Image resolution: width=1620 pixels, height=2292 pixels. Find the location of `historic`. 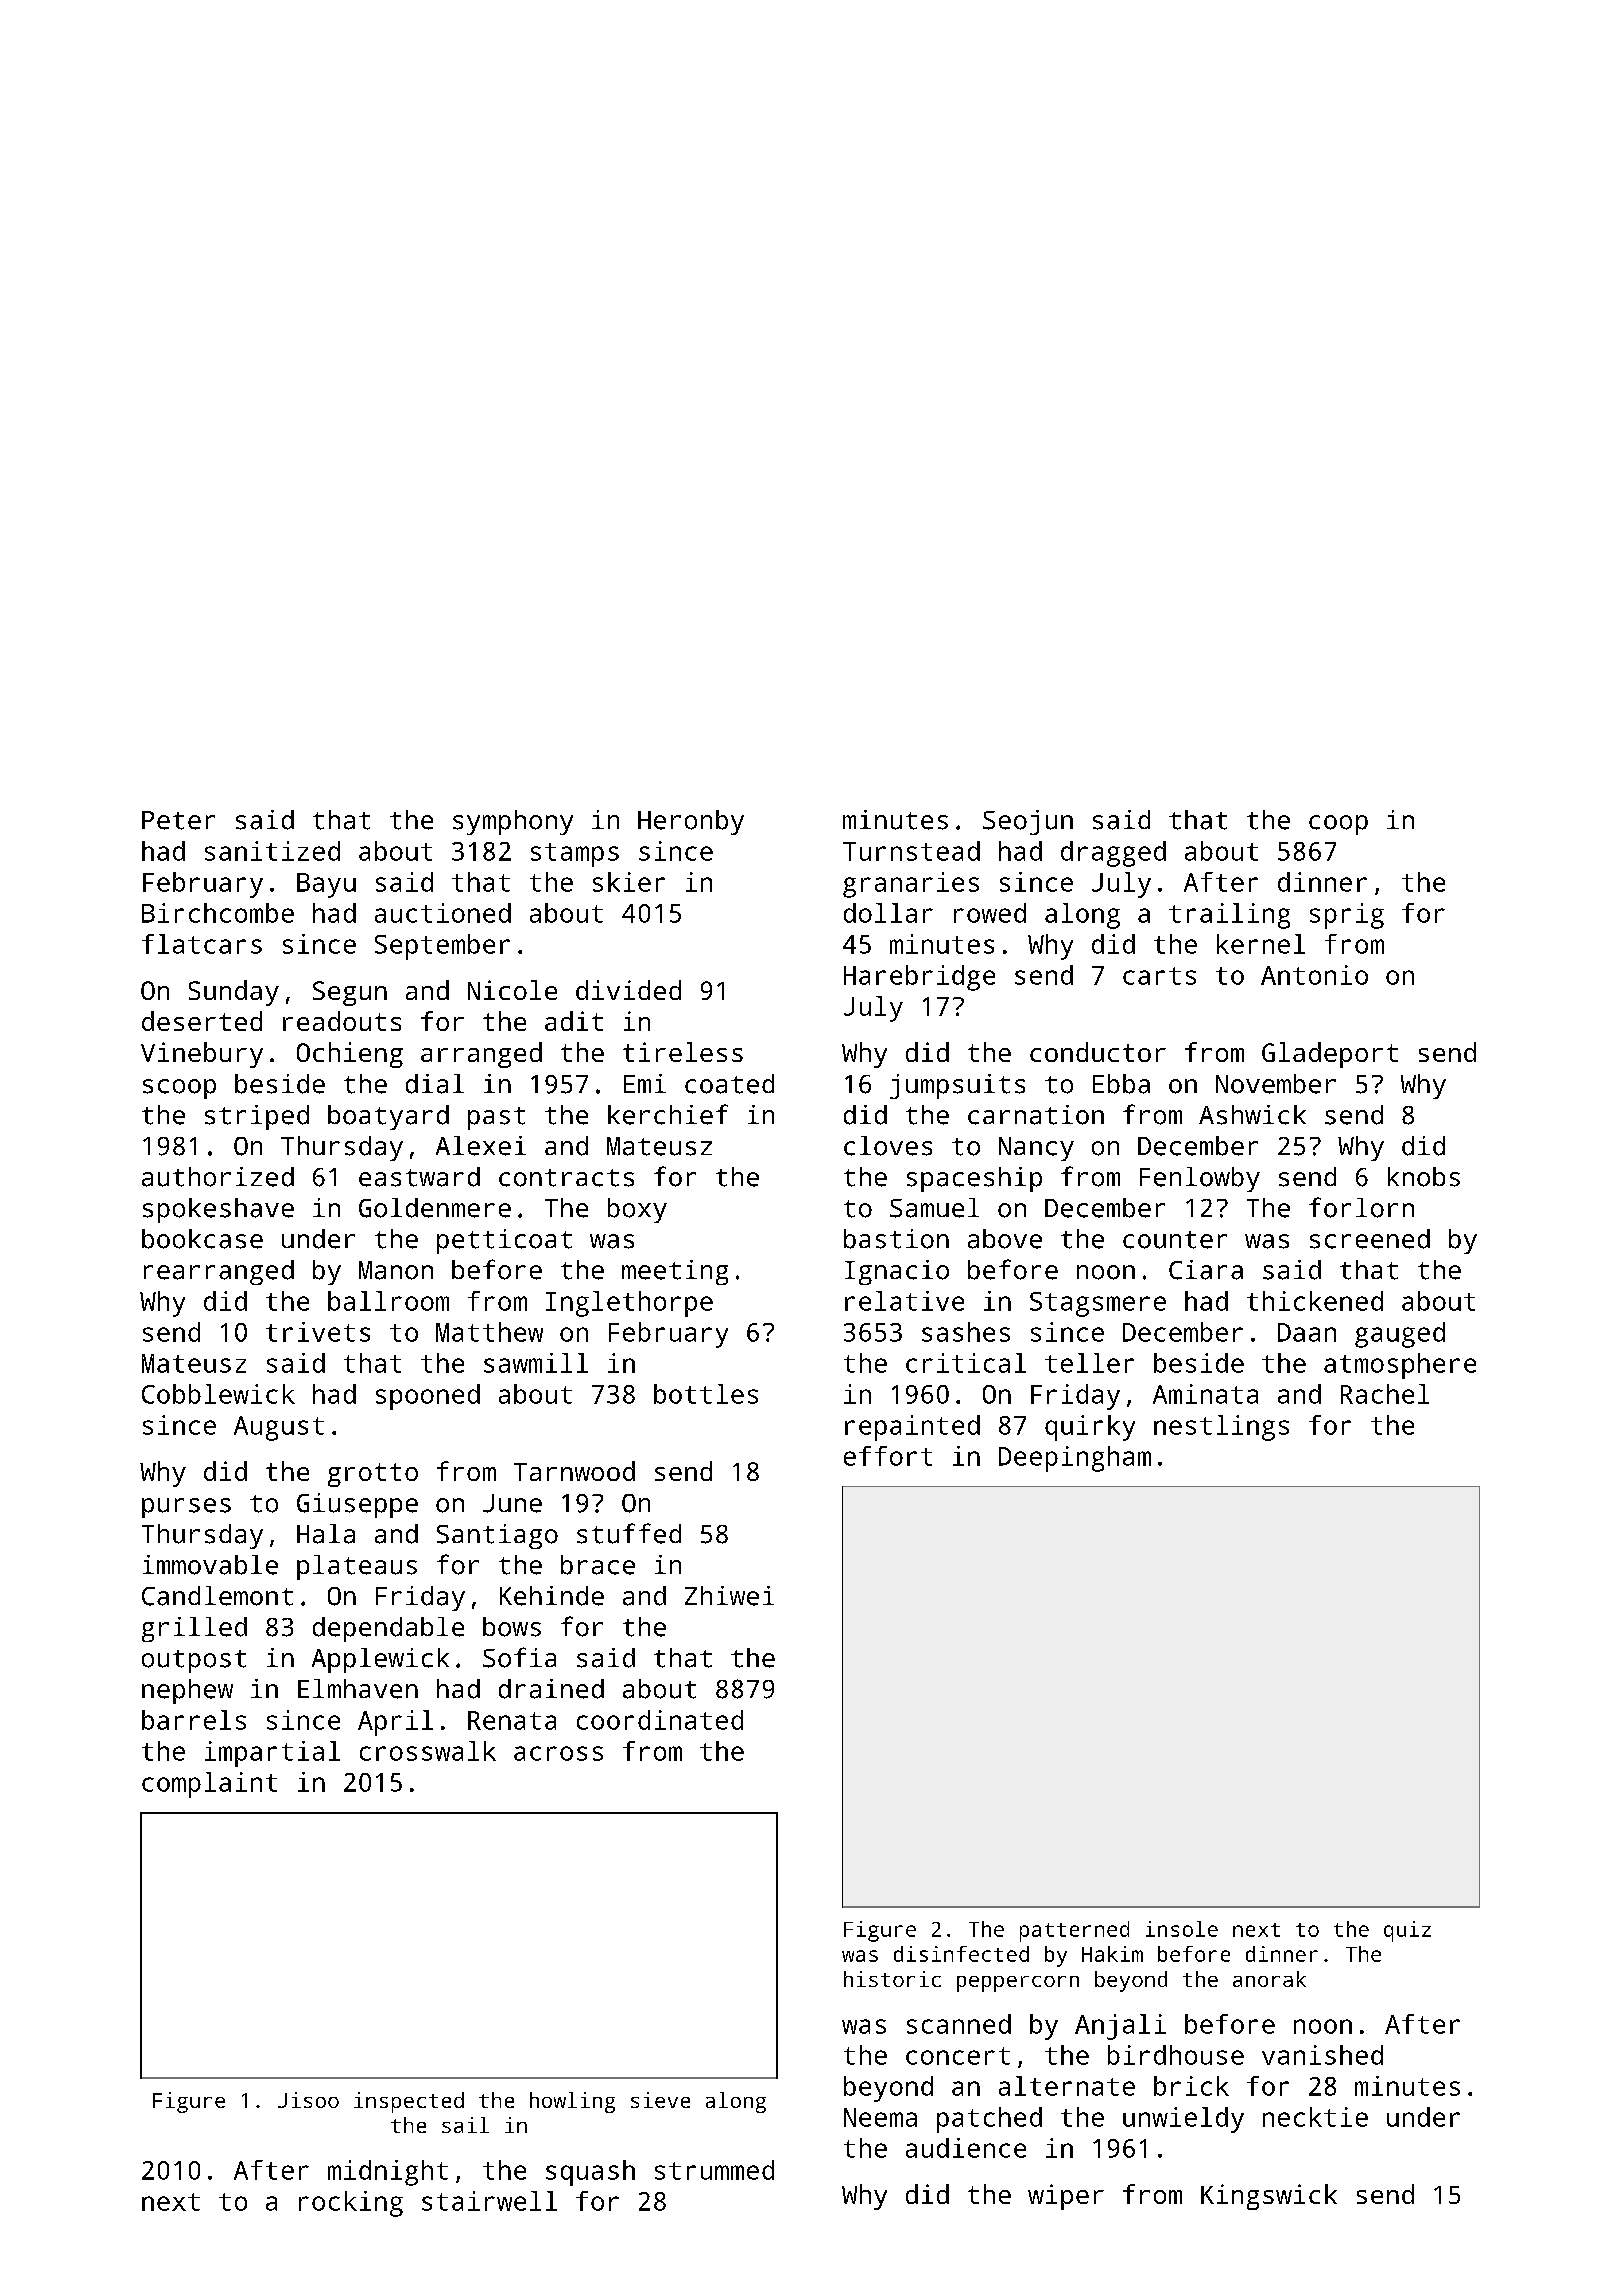

historic is located at coordinates (892, 1979).
